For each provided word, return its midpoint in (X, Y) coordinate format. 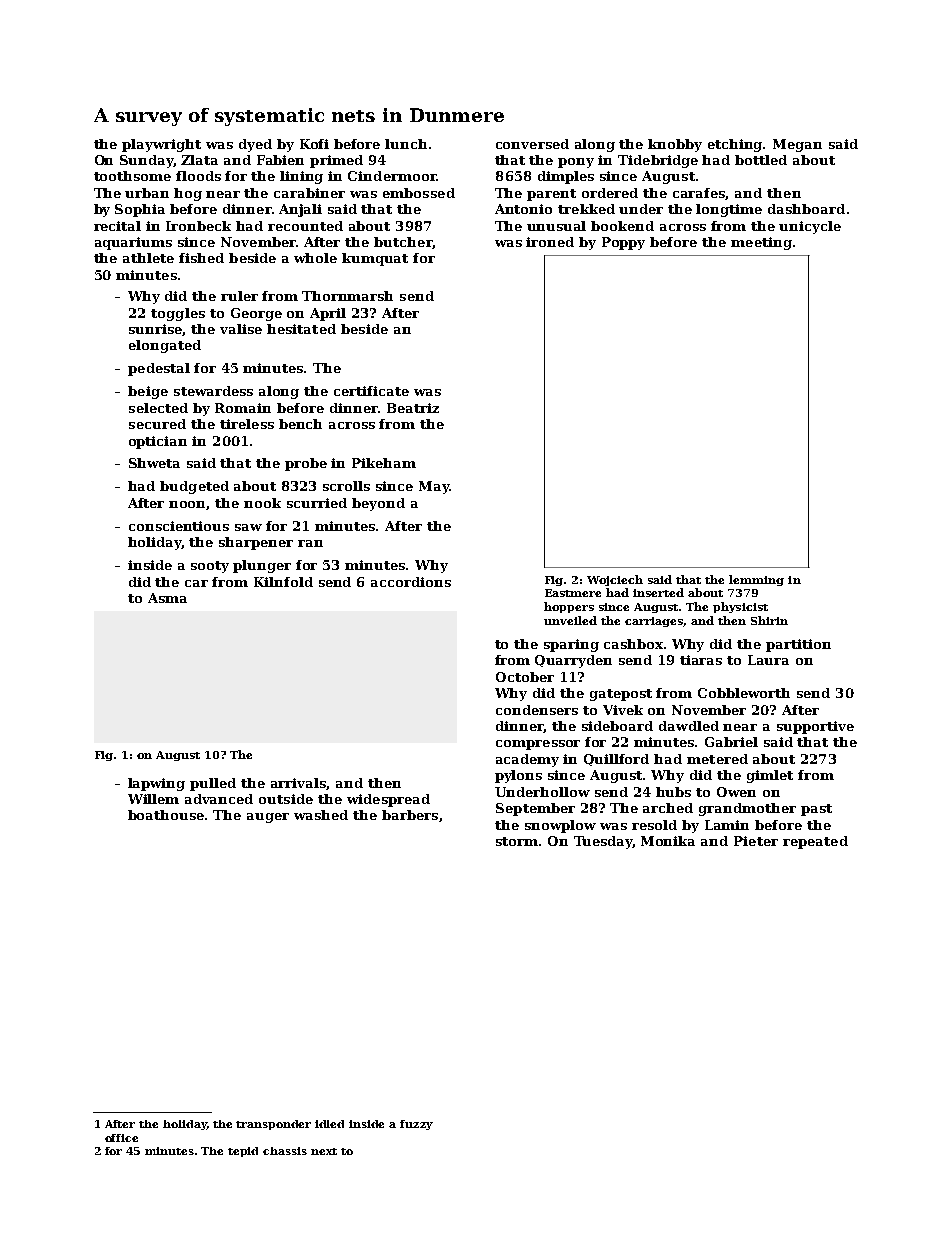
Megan (797, 145)
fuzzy (416, 1125)
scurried (317, 503)
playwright (161, 145)
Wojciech (615, 580)
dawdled (689, 726)
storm (517, 841)
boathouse (166, 815)
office (121, 1138)
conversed (532, 144)
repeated (815, 842)
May (434, 487)
